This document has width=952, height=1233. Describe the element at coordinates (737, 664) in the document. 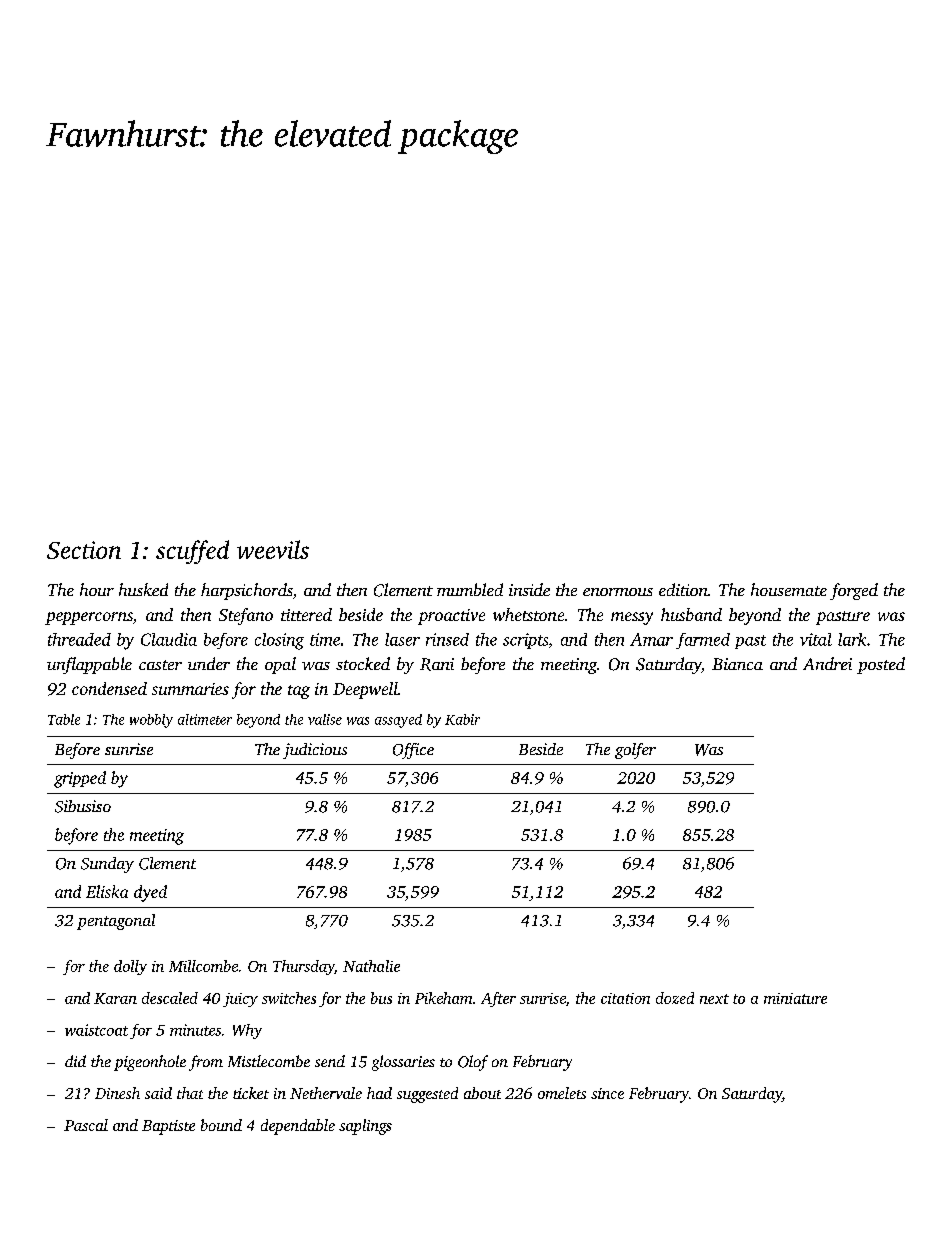

I see `Bianca` at that location.
